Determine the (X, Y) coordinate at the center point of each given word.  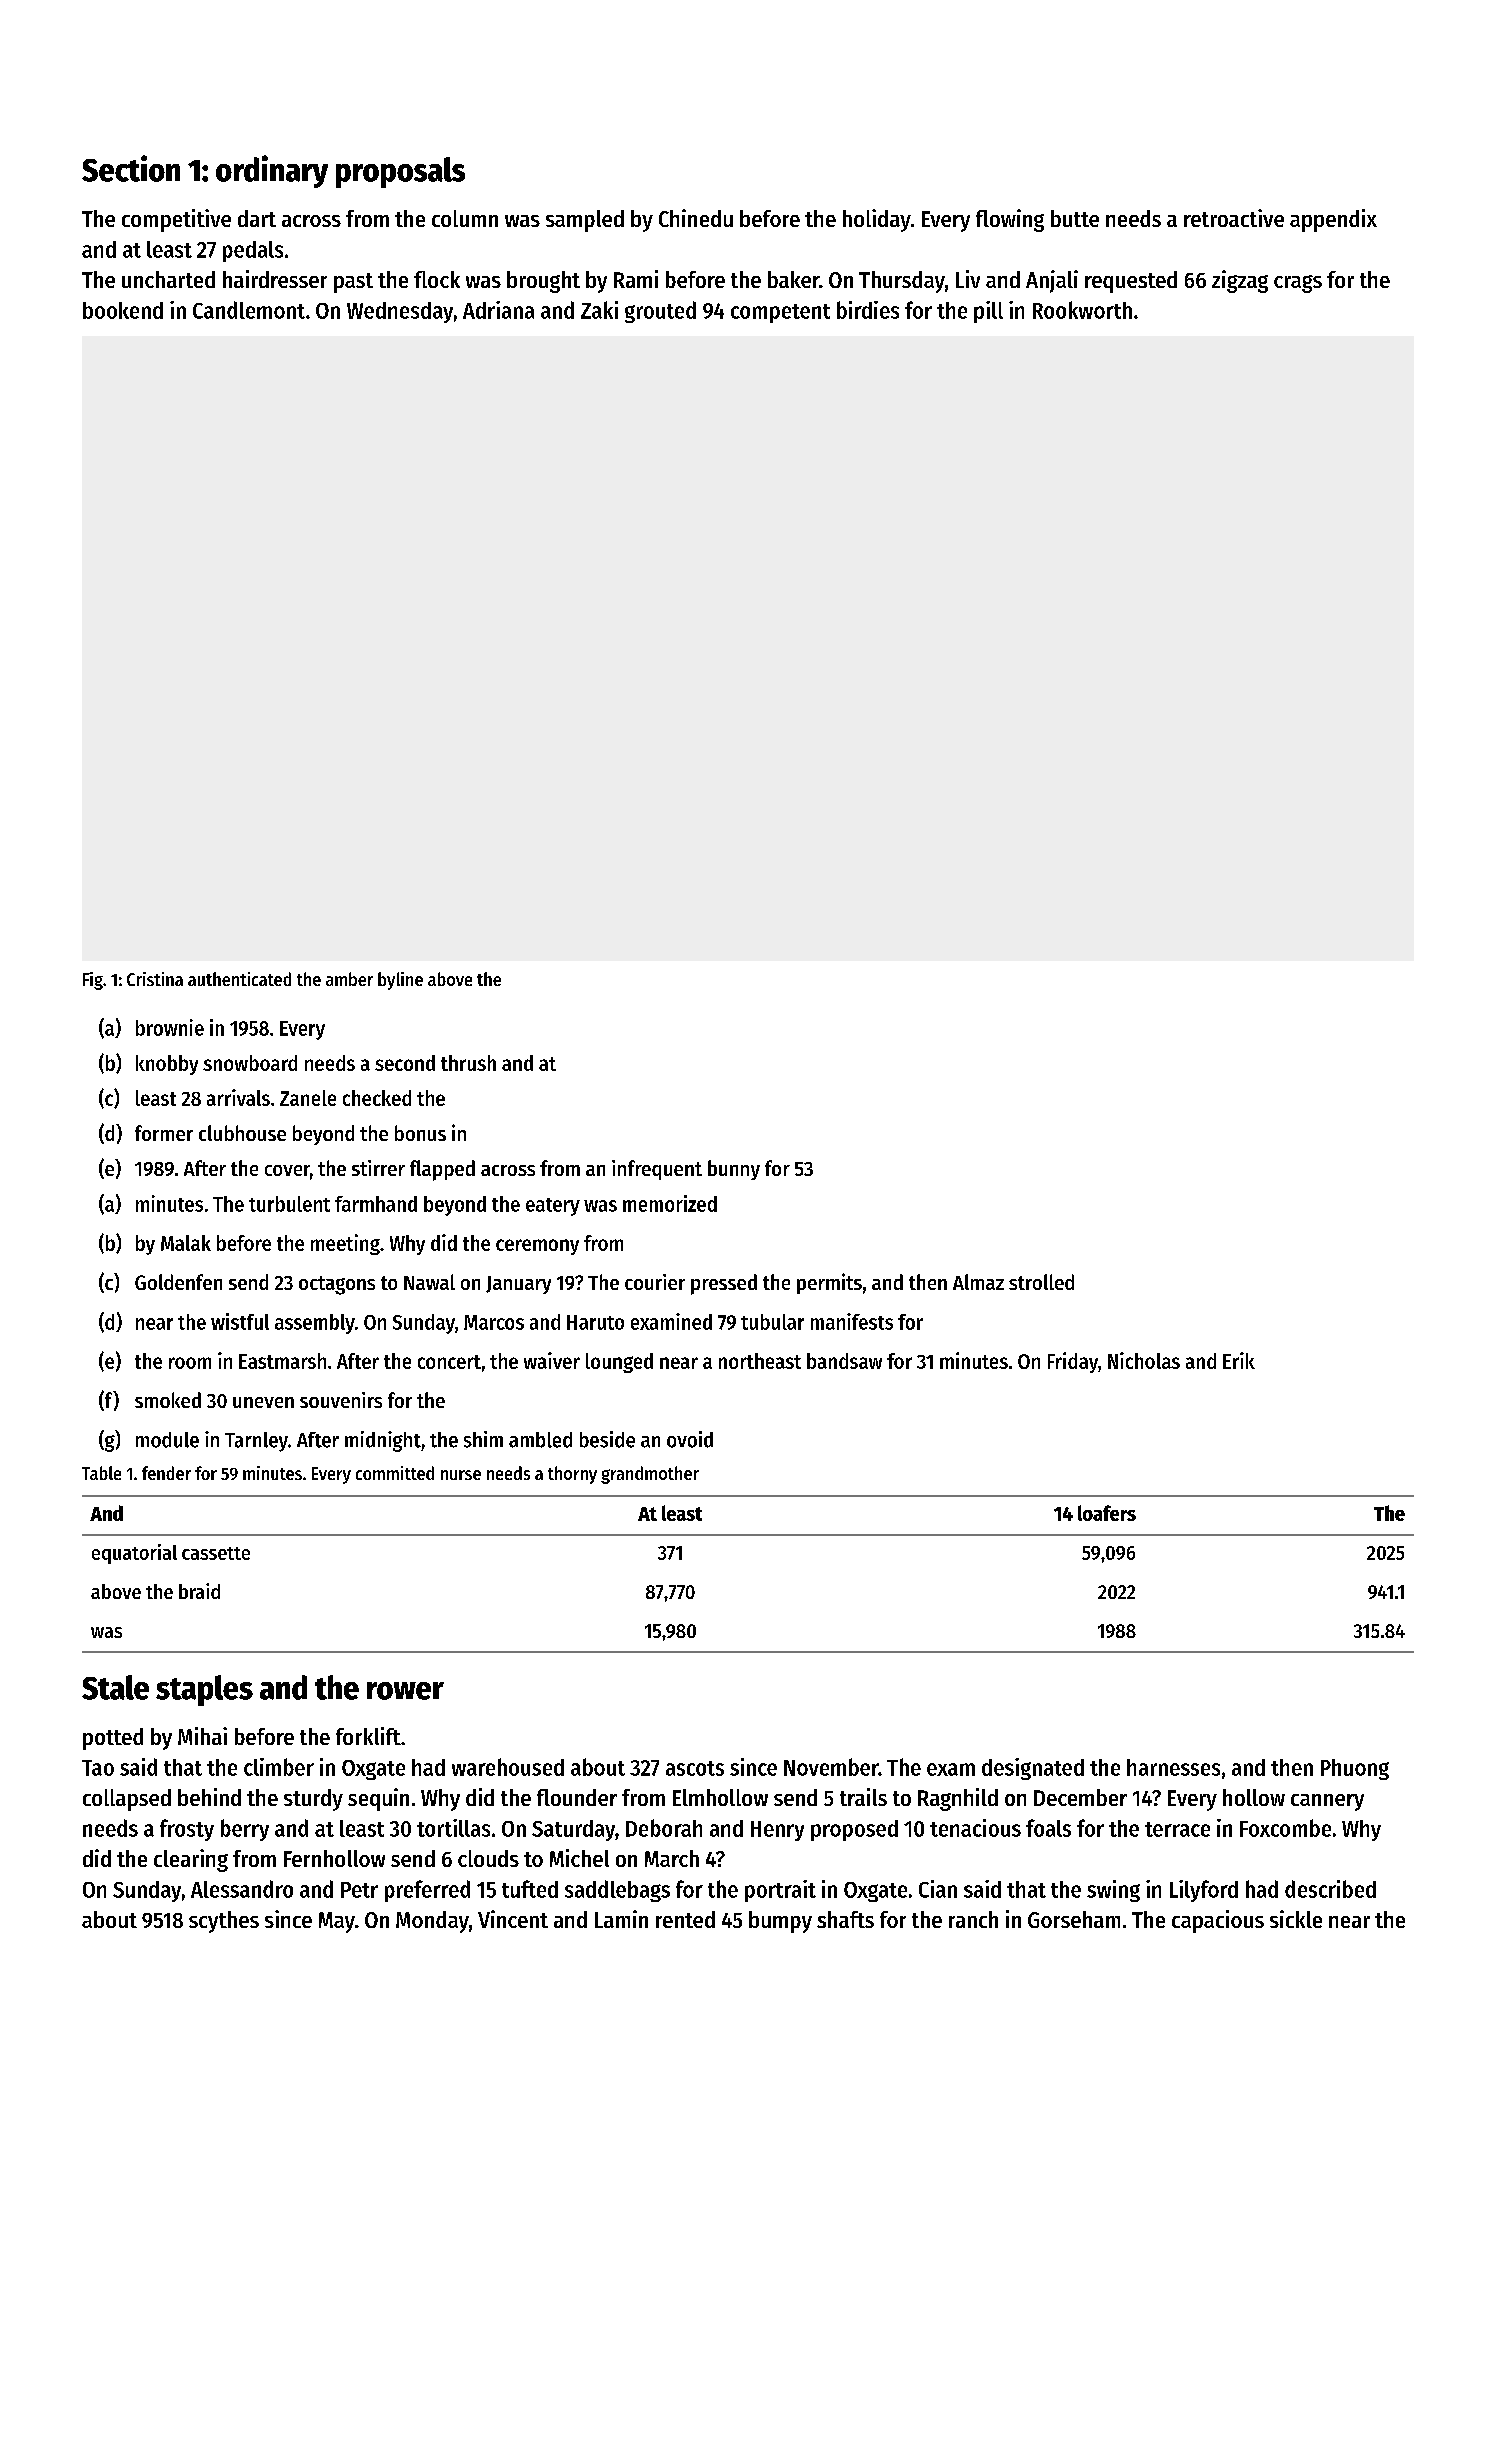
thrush (468, 1063)
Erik (1239, 1360)
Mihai (202, 1736)
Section (131, 168)
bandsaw (844, 1361)
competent (780, 313)
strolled (1041, 1282)
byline (400, 981)
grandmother (650, 1475)
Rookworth (1082, 310)
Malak (186, 1243)
